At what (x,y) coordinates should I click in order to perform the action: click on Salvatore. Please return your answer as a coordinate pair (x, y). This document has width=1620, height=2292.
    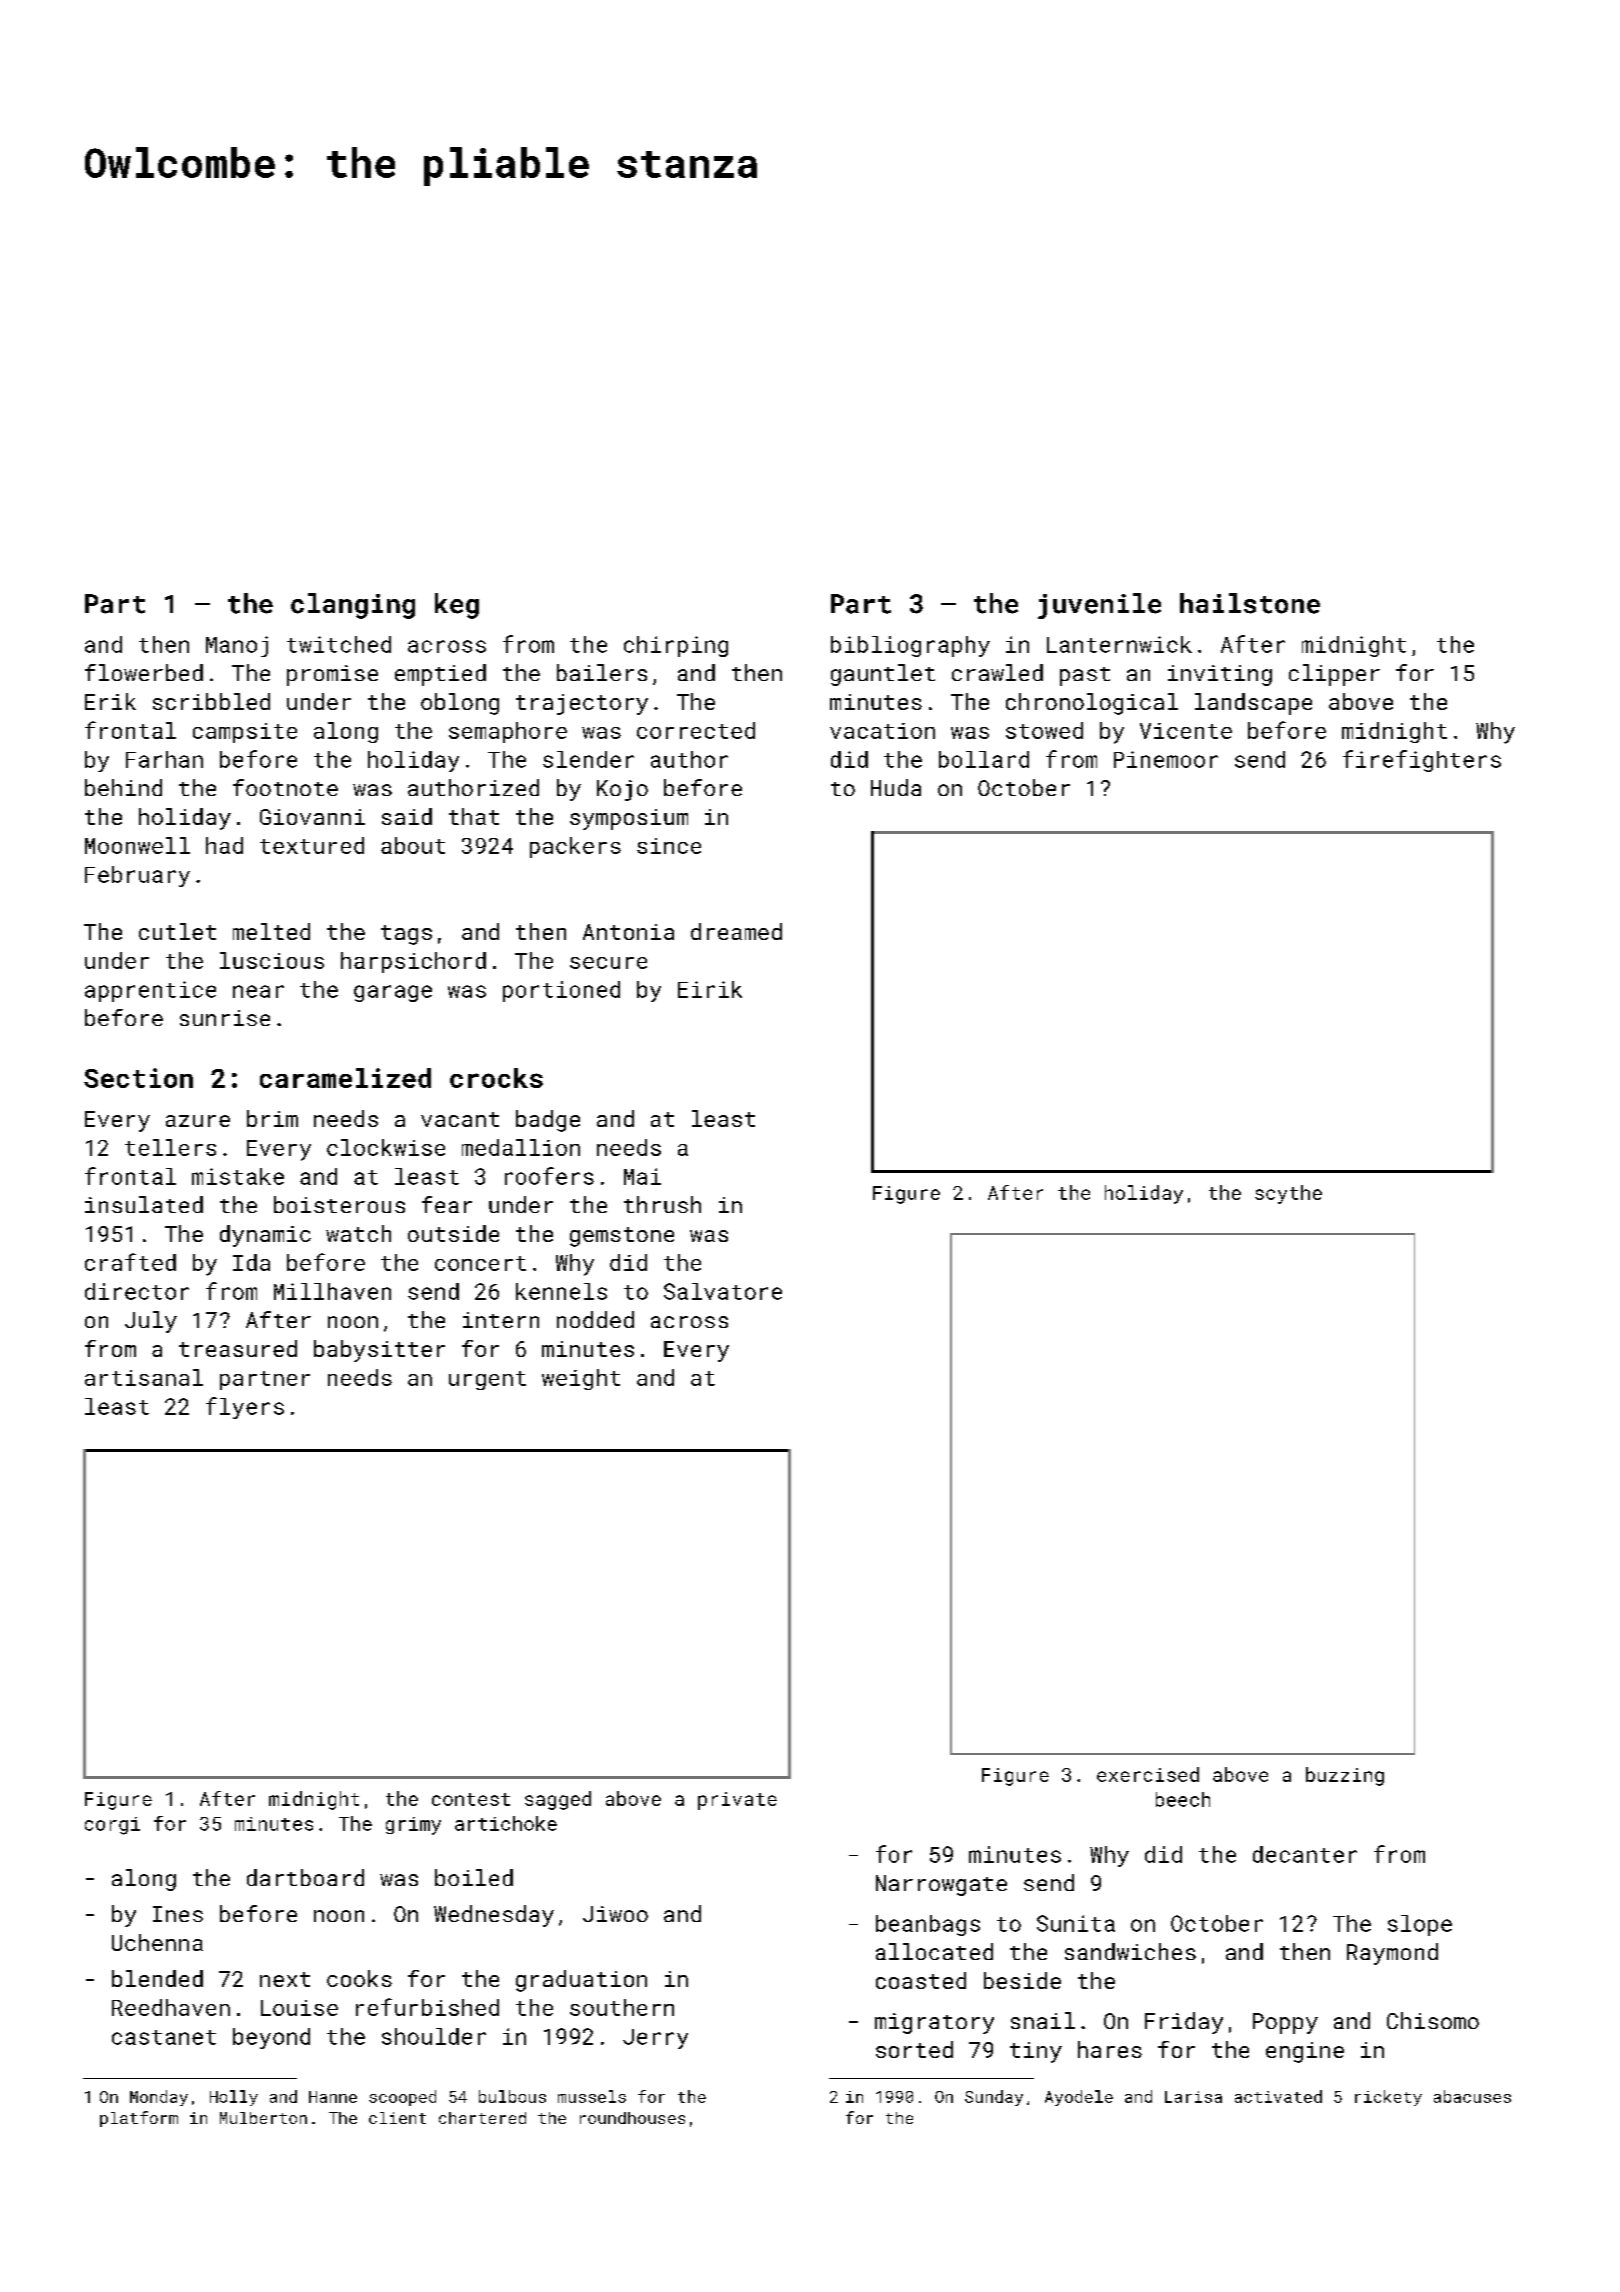
    Looking at the image, I should click on (723, 1291).
